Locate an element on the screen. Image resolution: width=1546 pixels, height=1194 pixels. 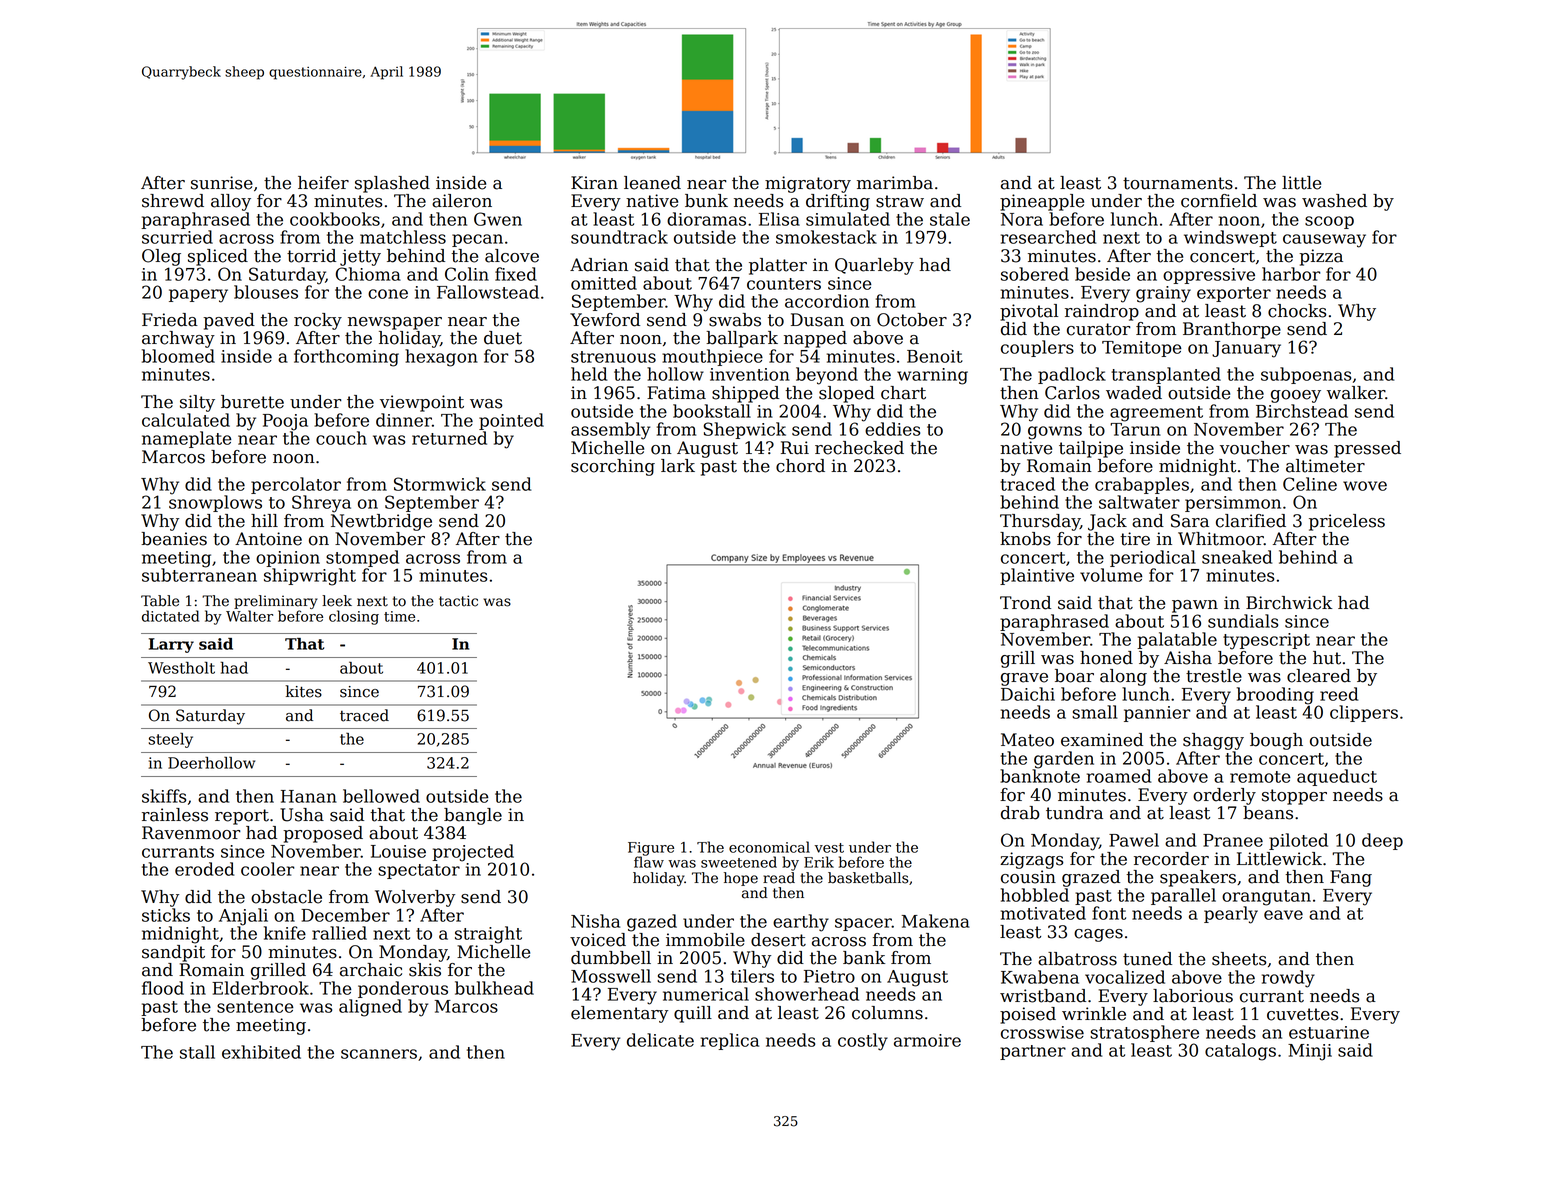
estuarine is located at coordinates (1329, 1032).
